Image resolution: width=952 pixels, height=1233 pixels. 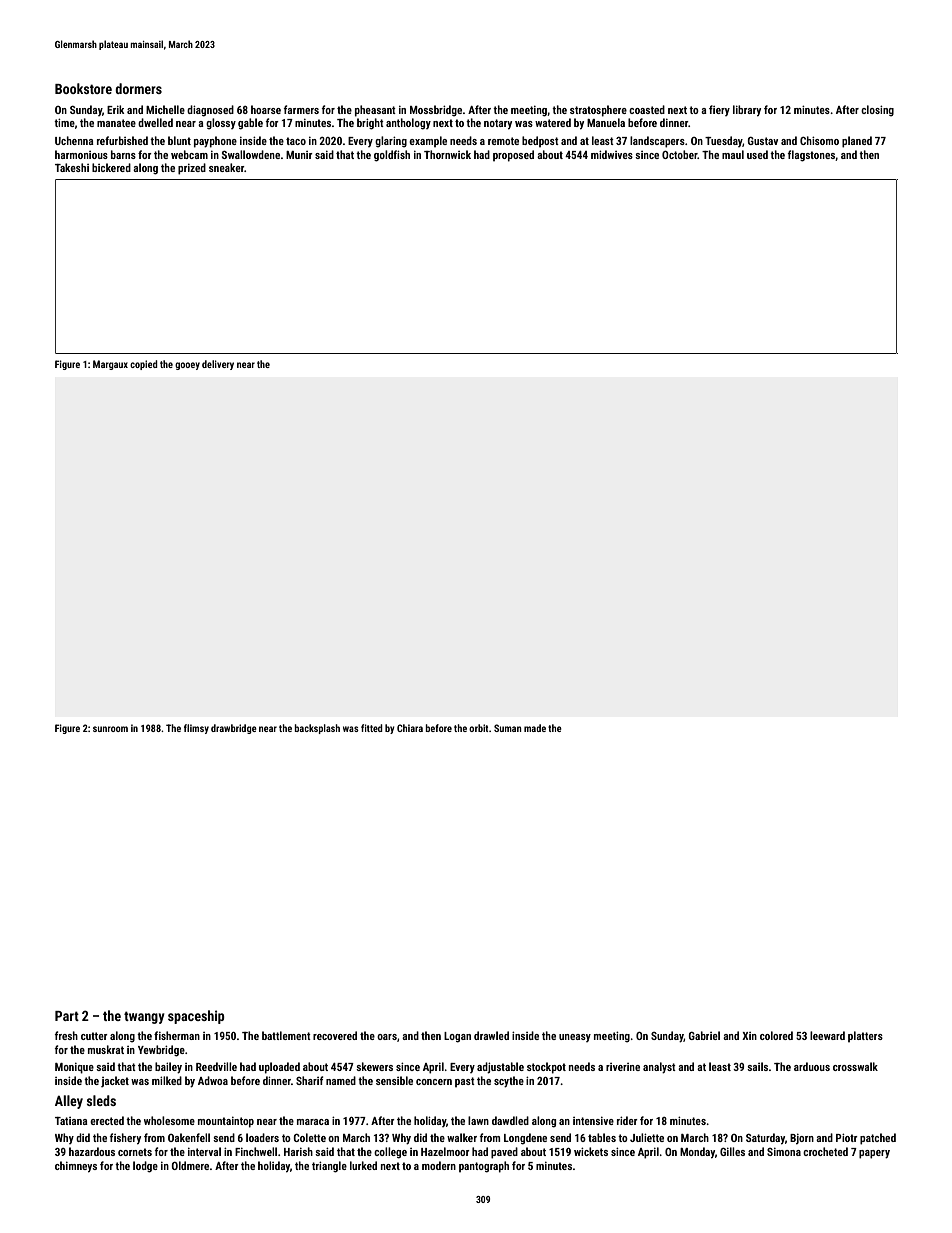 What do you see at coordinates (704, 1035) in the screenshot?
I see `Gabriel` at bounding box center [704, 1035].
